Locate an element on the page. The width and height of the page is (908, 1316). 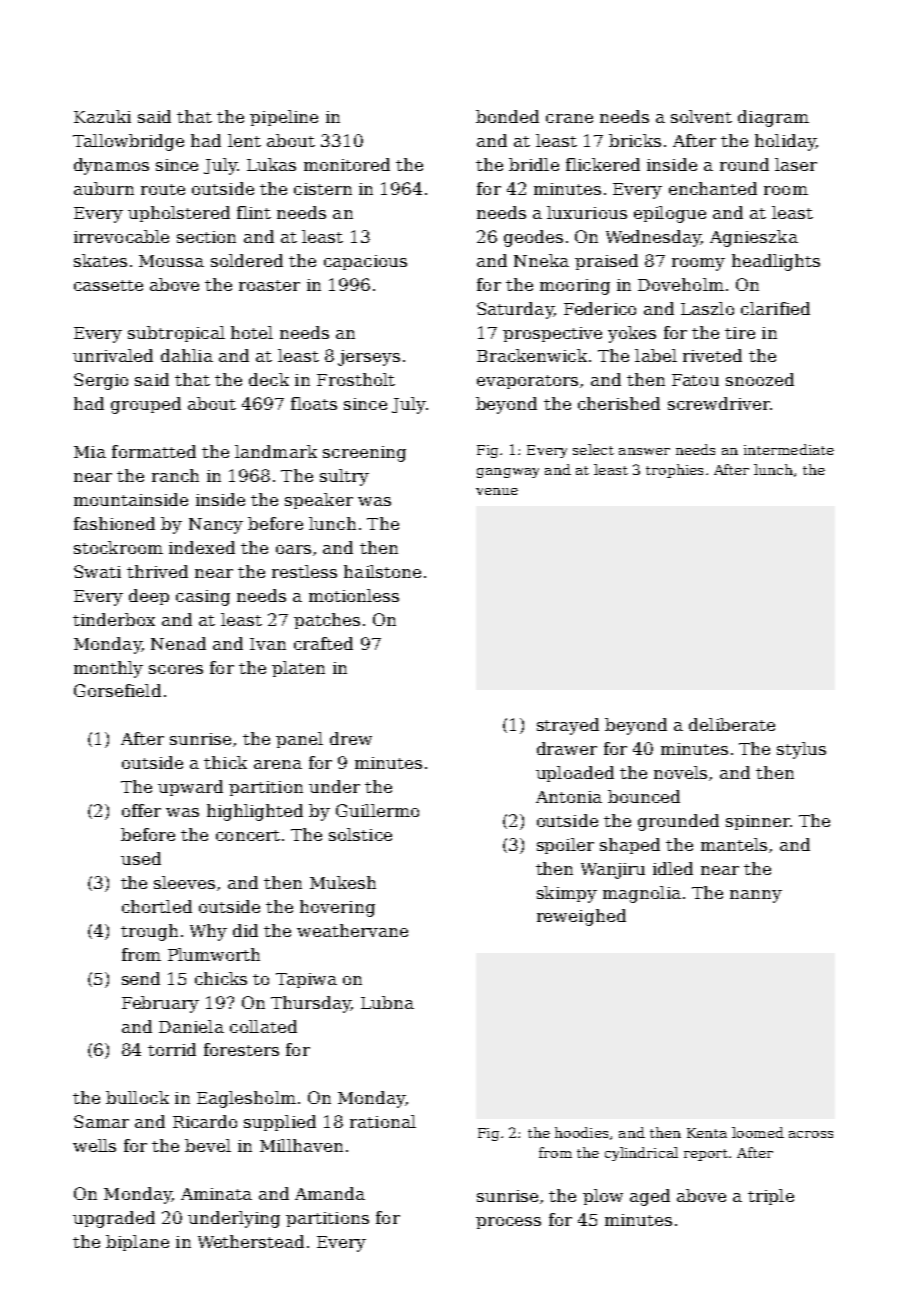
capacious is located at coordinates (365, 262).
